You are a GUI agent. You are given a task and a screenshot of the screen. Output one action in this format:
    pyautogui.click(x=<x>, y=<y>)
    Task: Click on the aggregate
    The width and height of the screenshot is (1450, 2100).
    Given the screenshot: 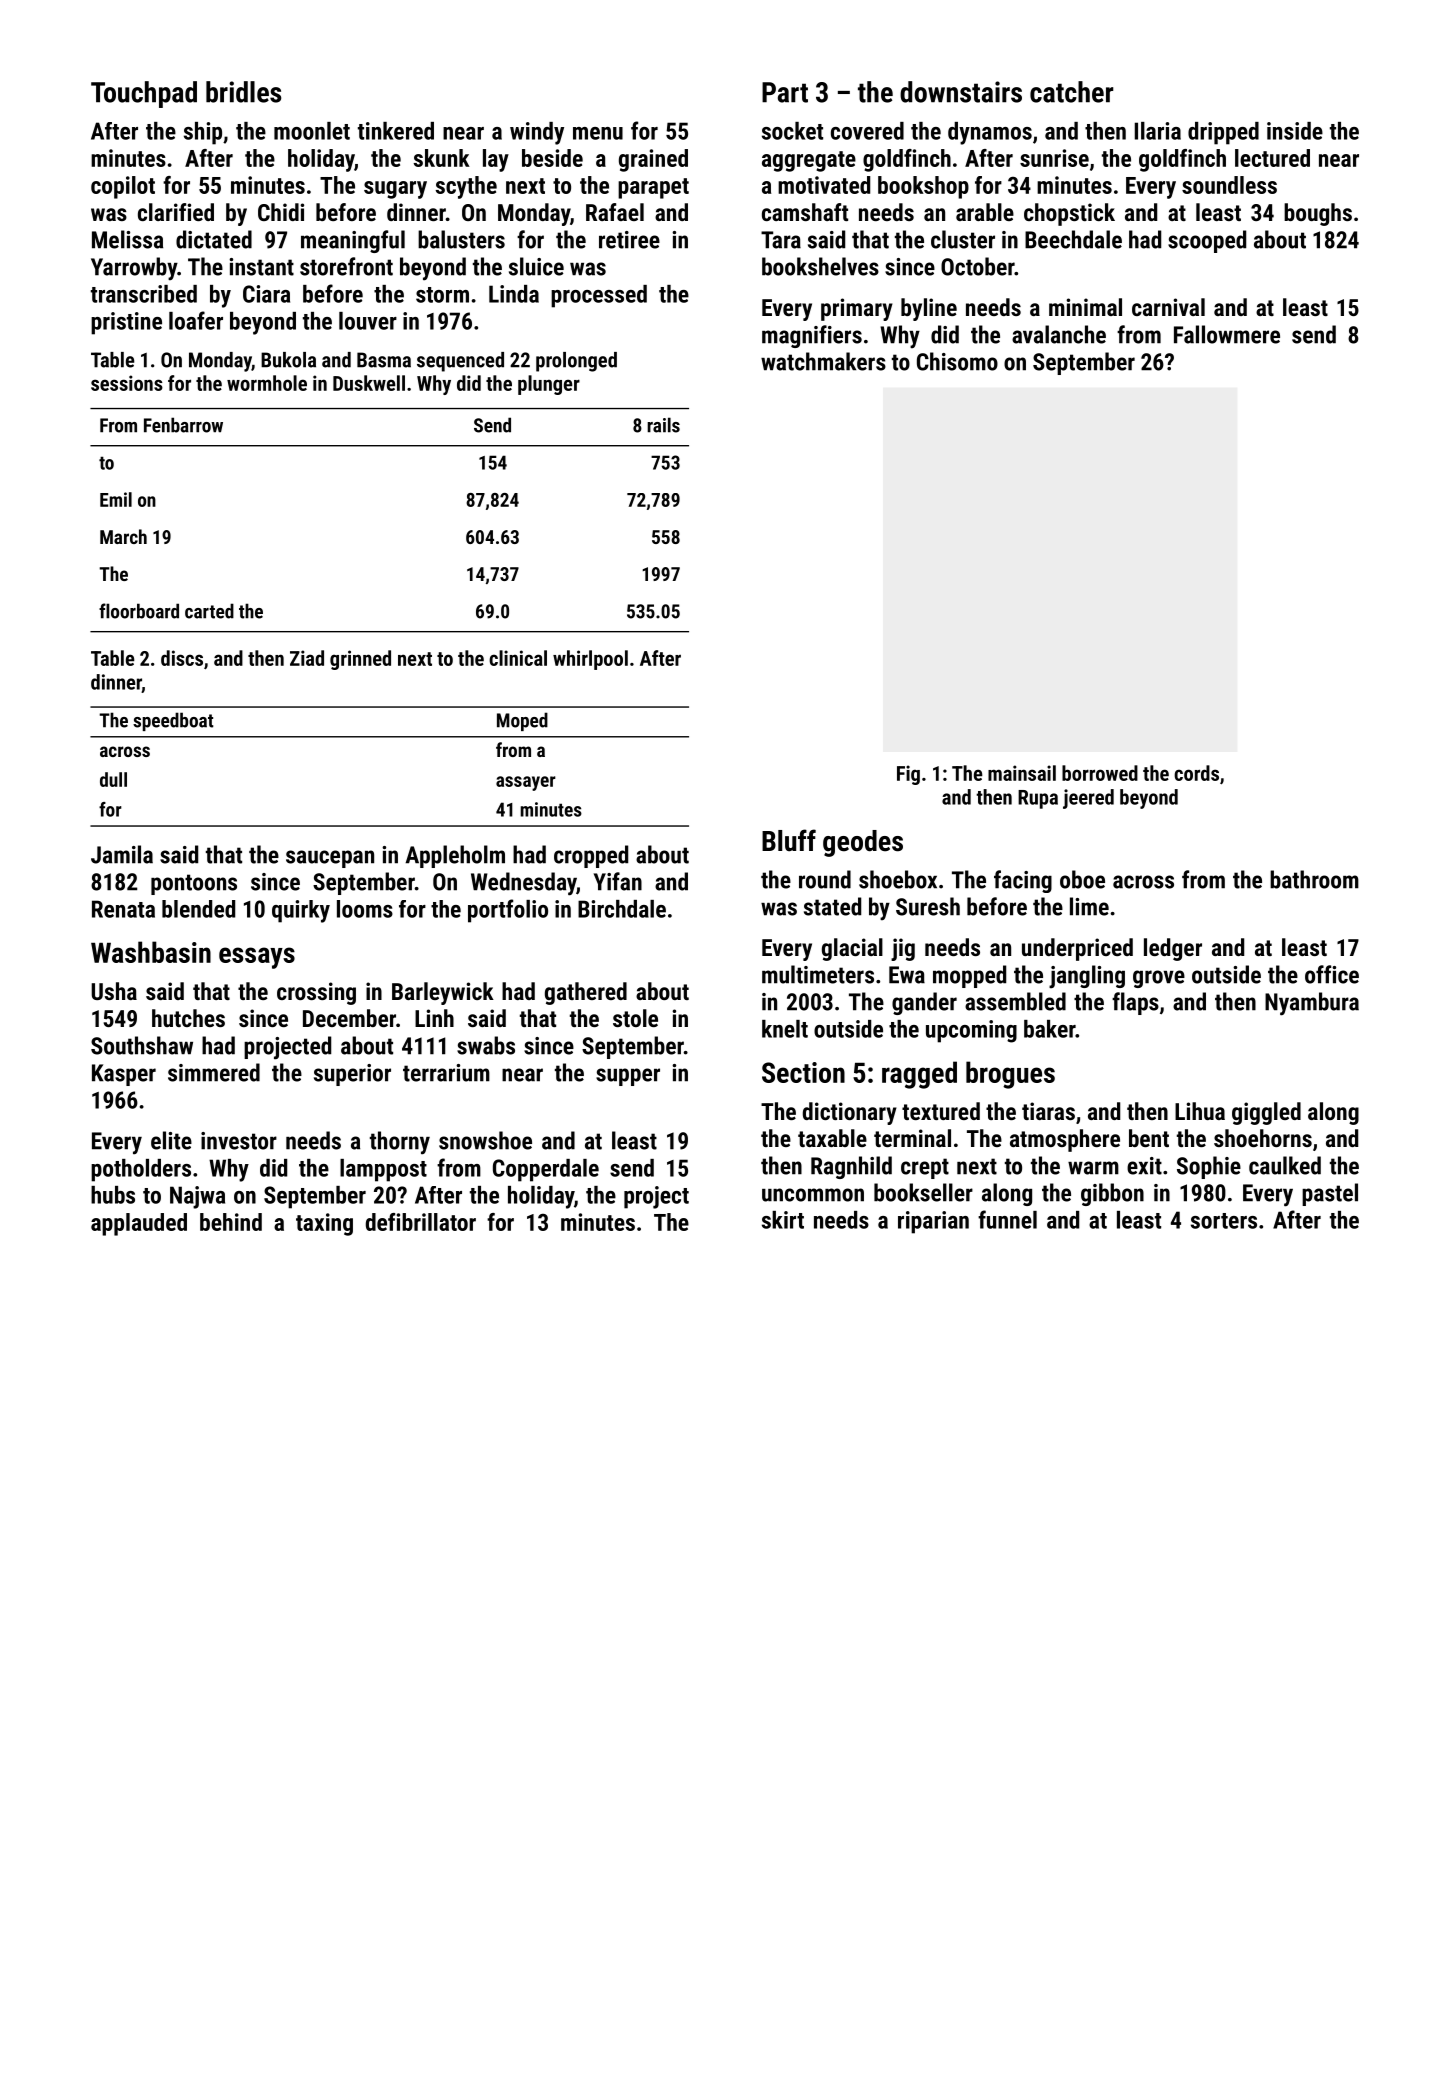 What is the action you would take?
    pyautogui.click(x=809, y=161)
